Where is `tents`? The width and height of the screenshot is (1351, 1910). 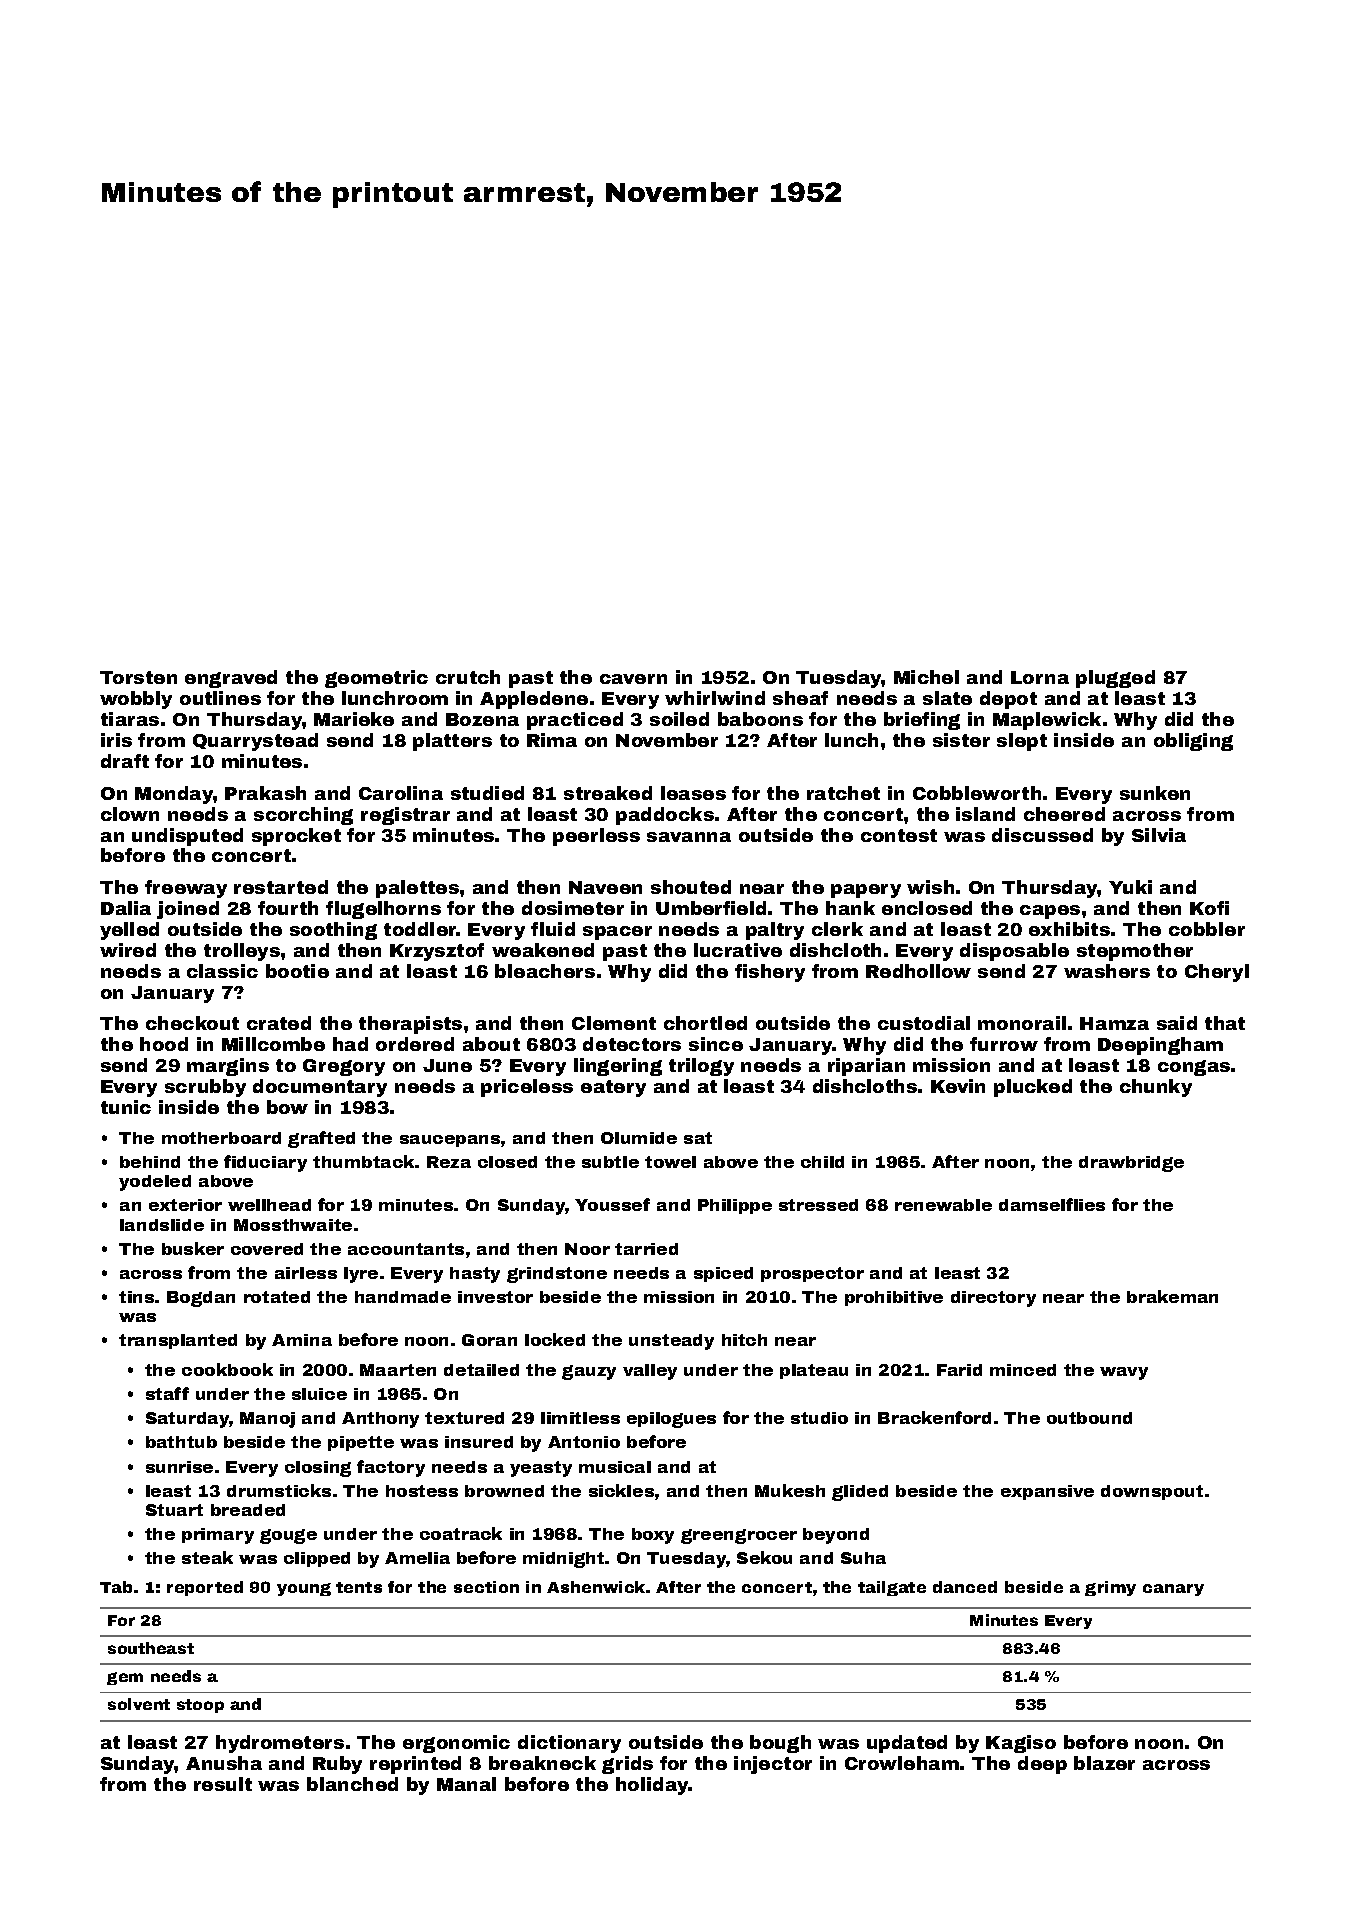 tents is located at coordinates (359, 1587).
